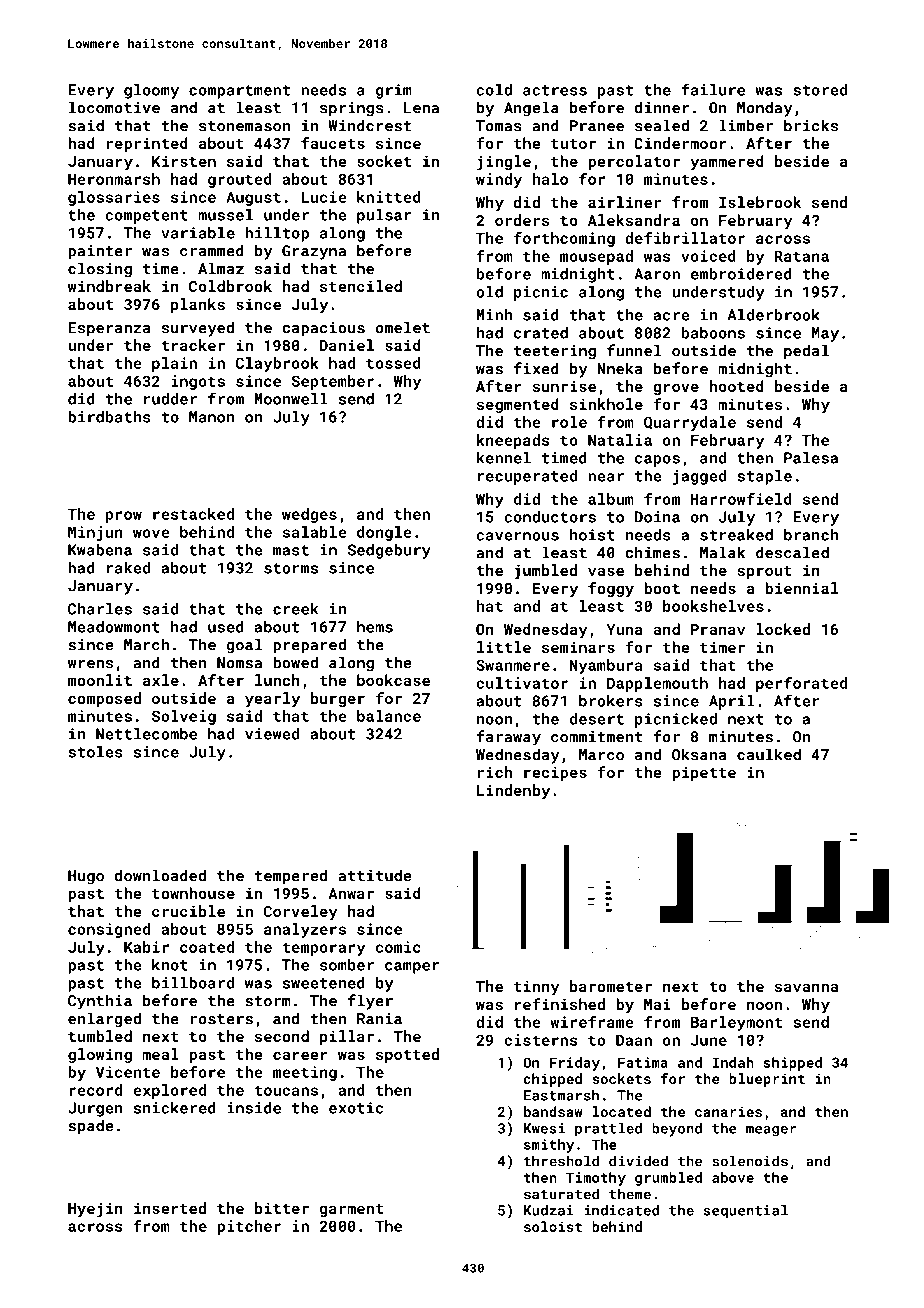 This screenshot has height=1308, width=924. Describe the element at coordinates (114, 179) in the screenshot. I see `Heronmarsh` at that location.
